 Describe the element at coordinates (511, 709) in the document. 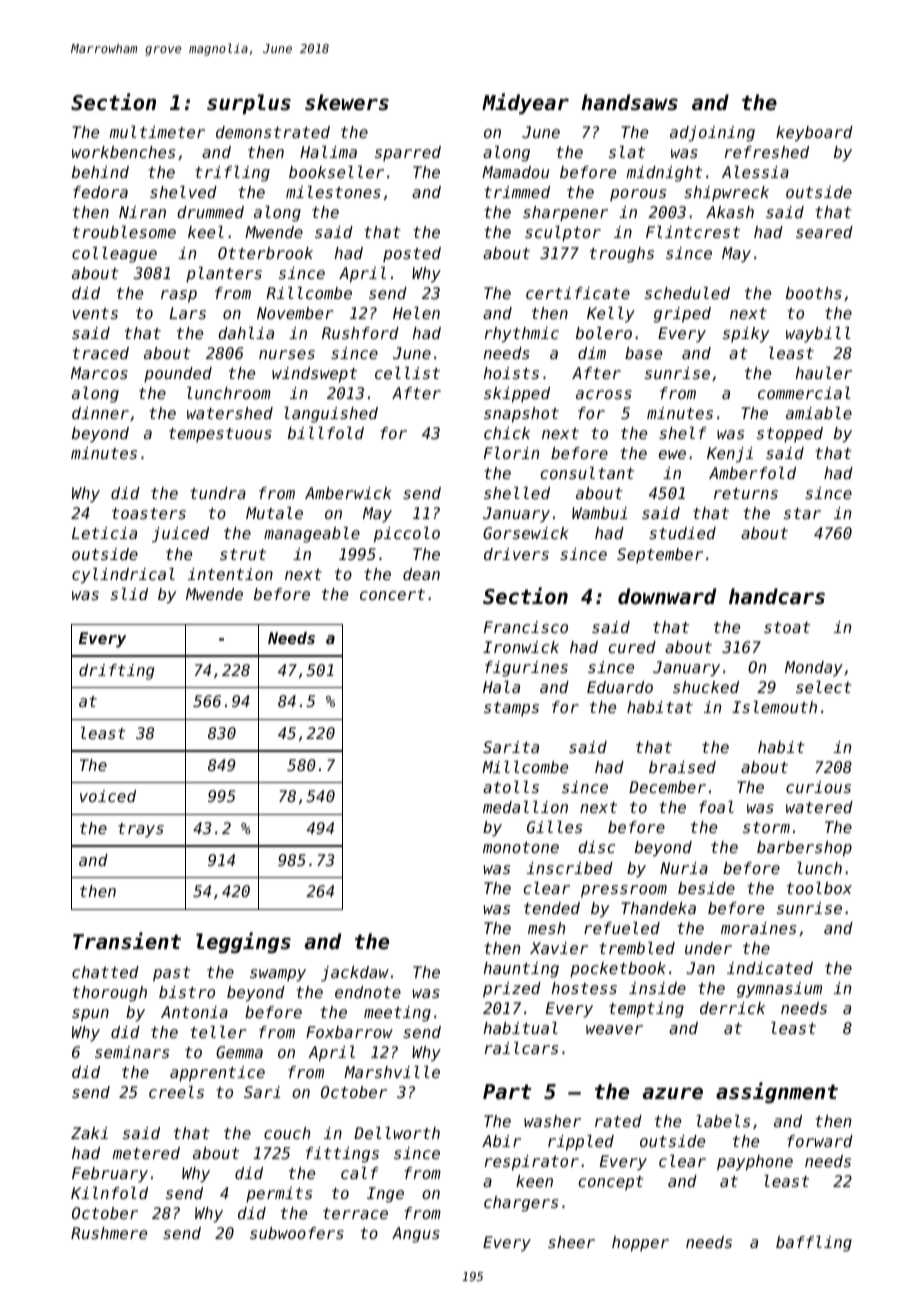

I see `stamps` at that location.
